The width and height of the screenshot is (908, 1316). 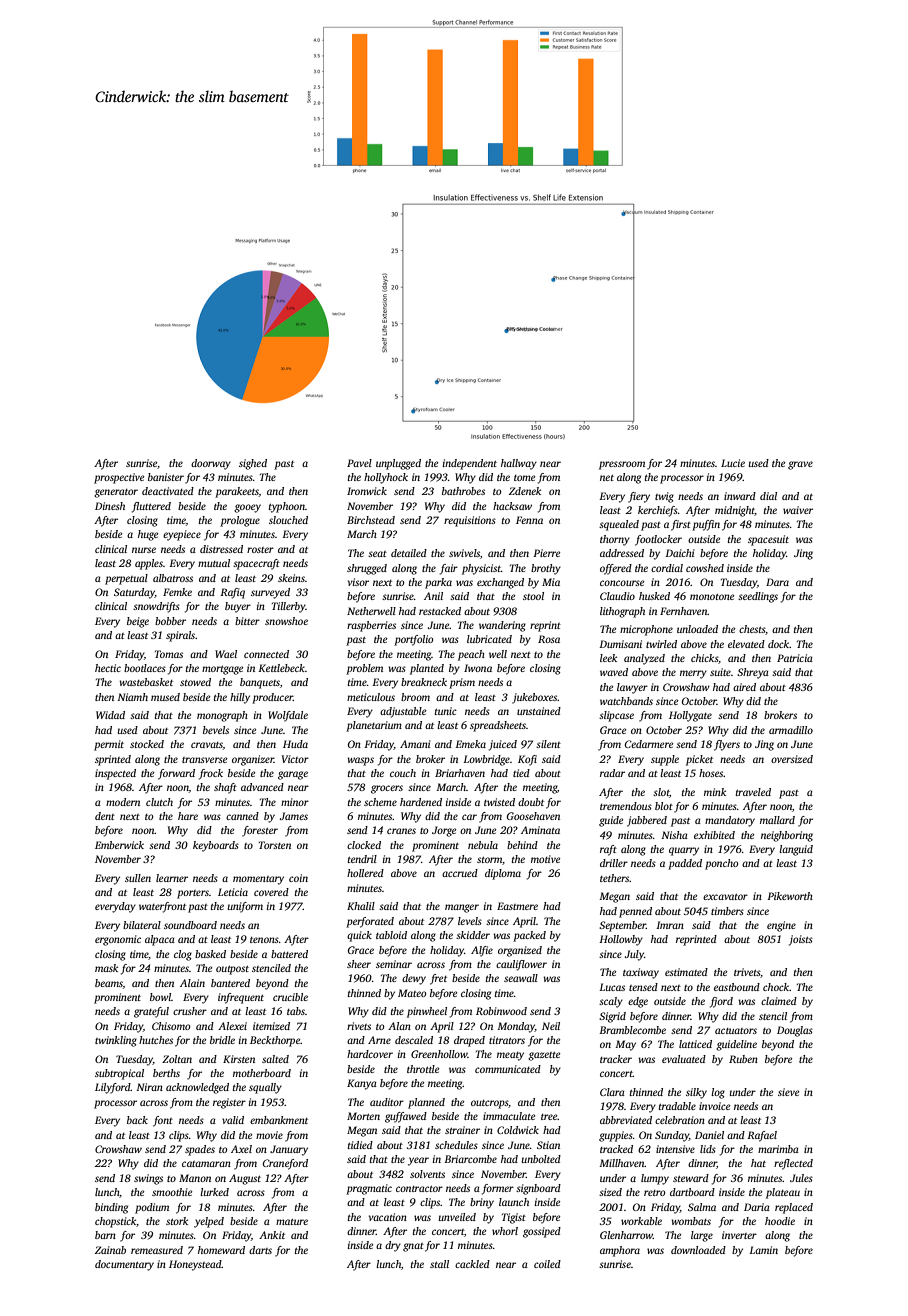 What do you see at coordinates (520, 951) in the screenshot?
I see `organized` at bounding box center [520, 951].
